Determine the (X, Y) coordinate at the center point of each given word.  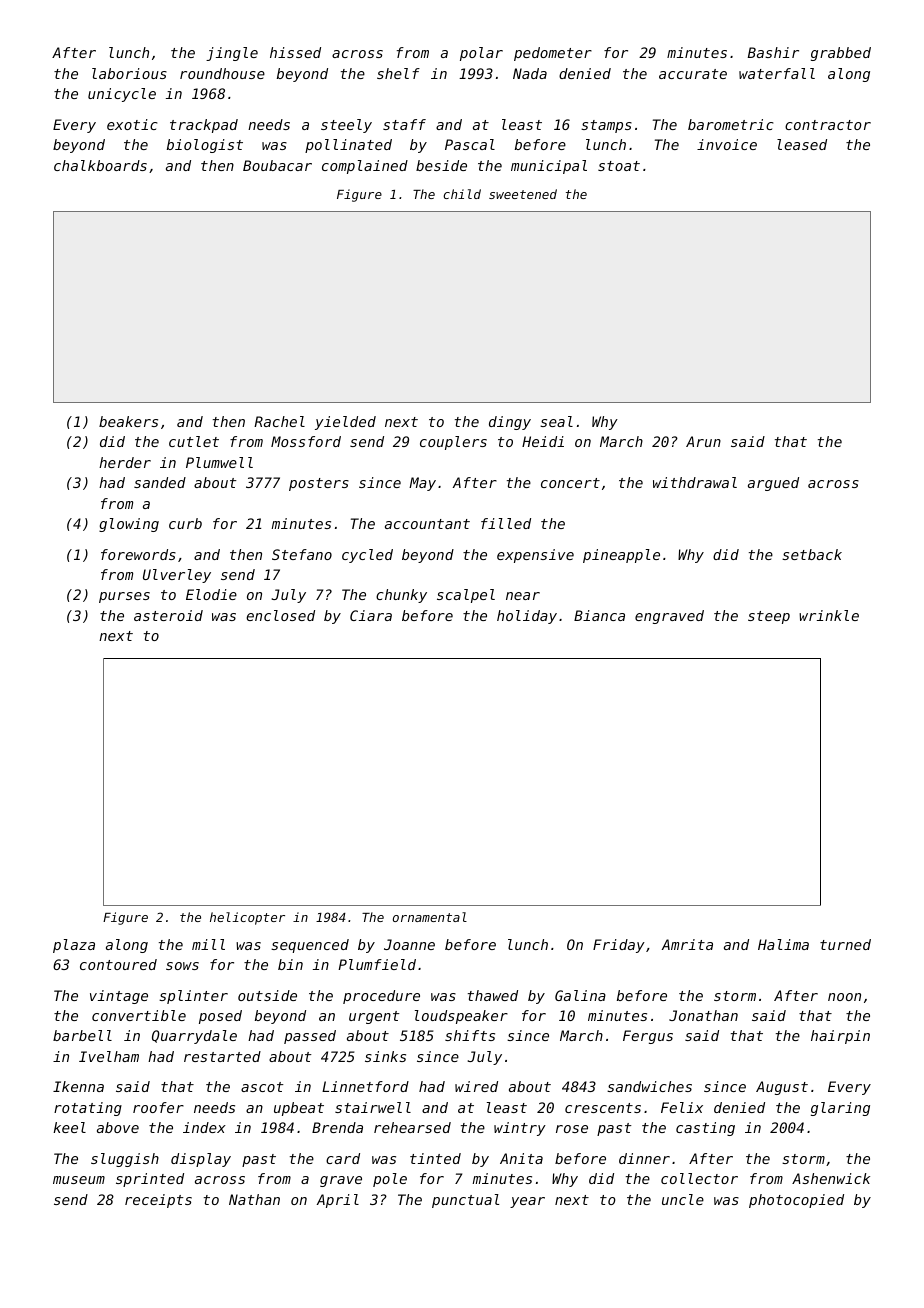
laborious (129, 73)
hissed (295, 52)
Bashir (773, 52)
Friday (619, 946)
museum (79, 1180)
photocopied (796, 1201)
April (338, 1201)
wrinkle (829, 615)
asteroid (168, 615)
